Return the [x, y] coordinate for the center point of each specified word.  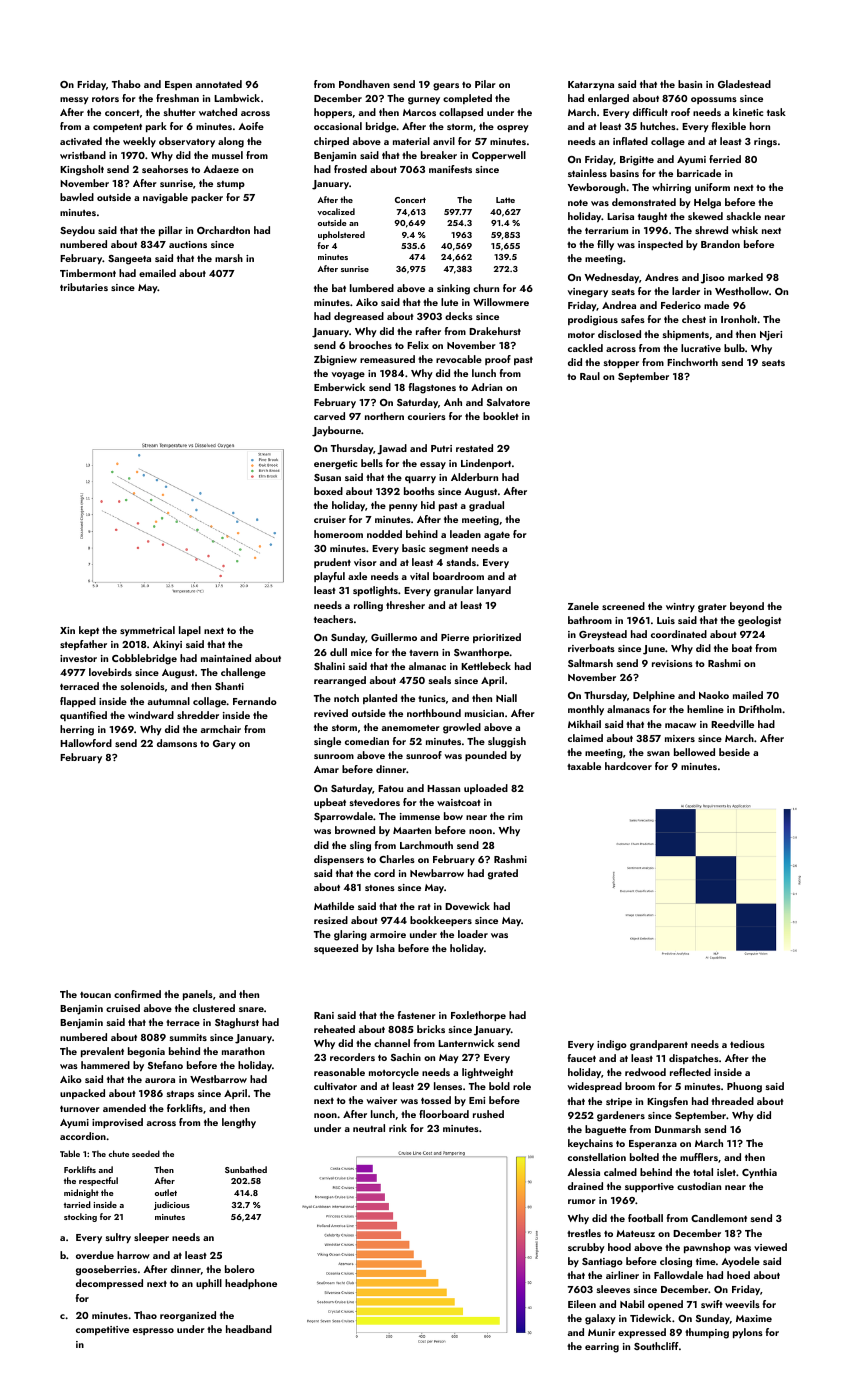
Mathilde [334, 906]
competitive [102, 1330]
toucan [95, 995]
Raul [590, 376]
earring [602, 1348]
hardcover [628, 766]
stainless [587, 173]
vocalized [336, 211]
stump [231, 185]
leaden [465, 534]
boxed [328, 491]
